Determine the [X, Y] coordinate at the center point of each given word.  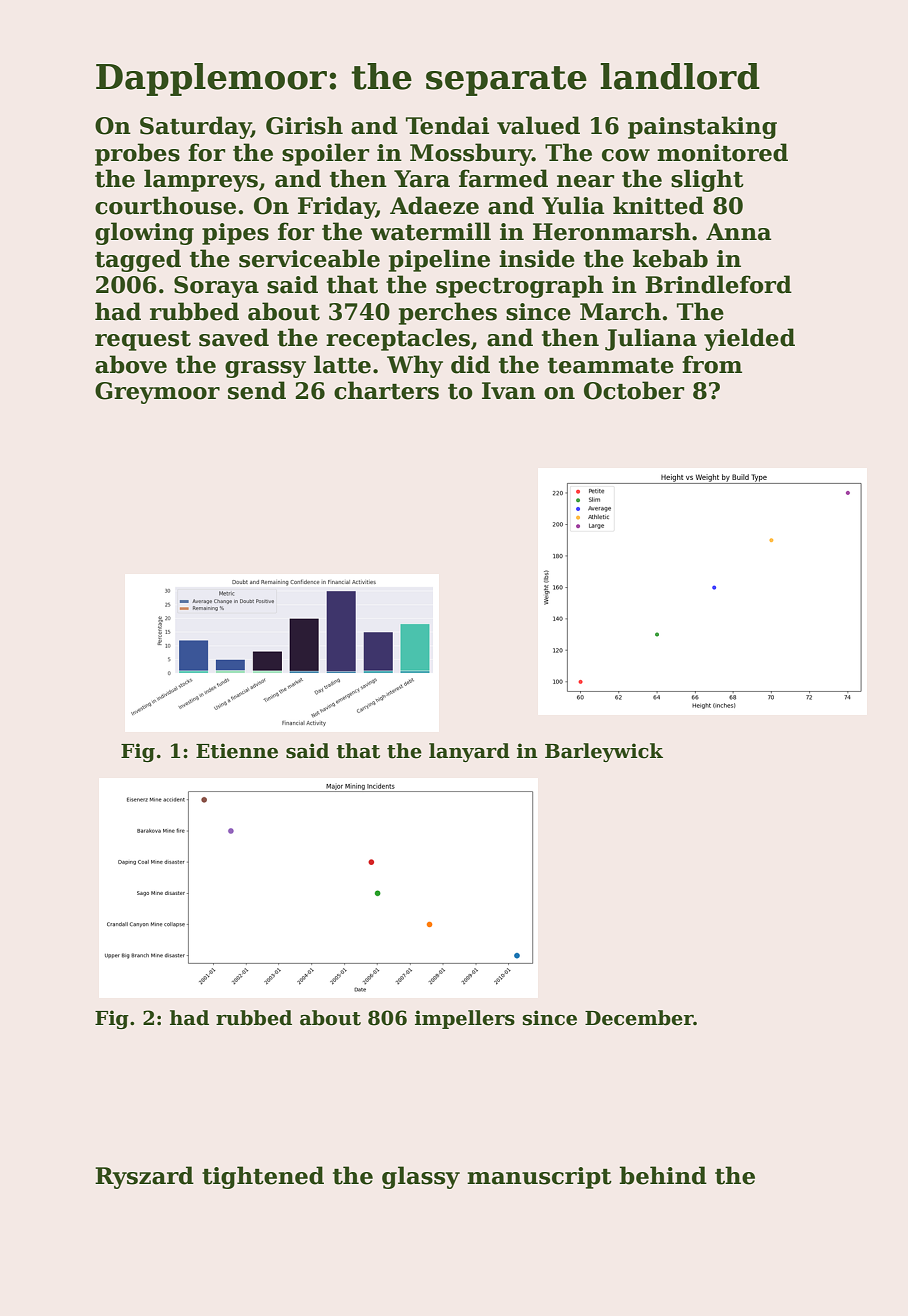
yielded [749, 339]
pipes [235, 234]
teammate [611, 366]
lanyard [469, 752]
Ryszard [144, 1177]
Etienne [237, 751]
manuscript [539, 1178]
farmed [503, 178]
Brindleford [718, 284]
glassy [421, 1177]
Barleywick [604, 752]
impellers [465, 1019]
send [257, 390]
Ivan [509, 391]
